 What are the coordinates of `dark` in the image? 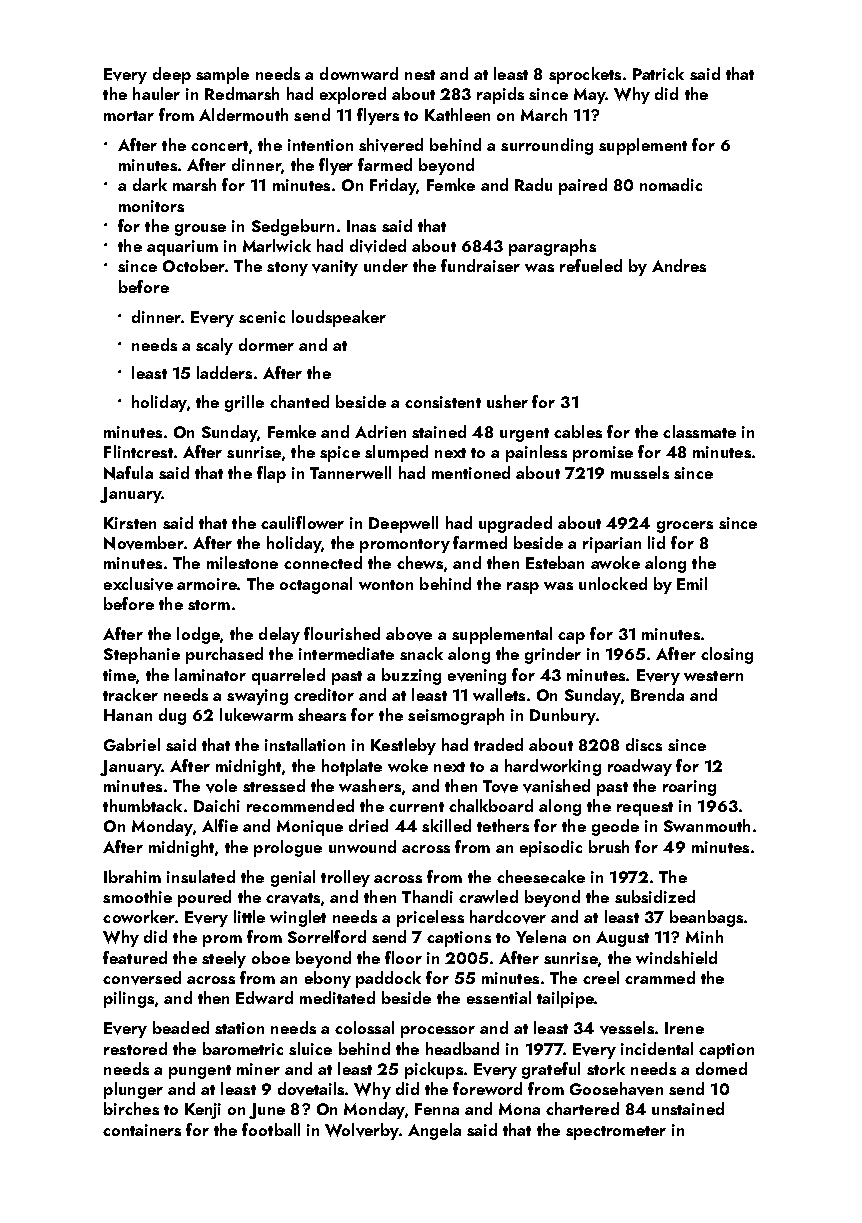 It's located at (150, 184).
